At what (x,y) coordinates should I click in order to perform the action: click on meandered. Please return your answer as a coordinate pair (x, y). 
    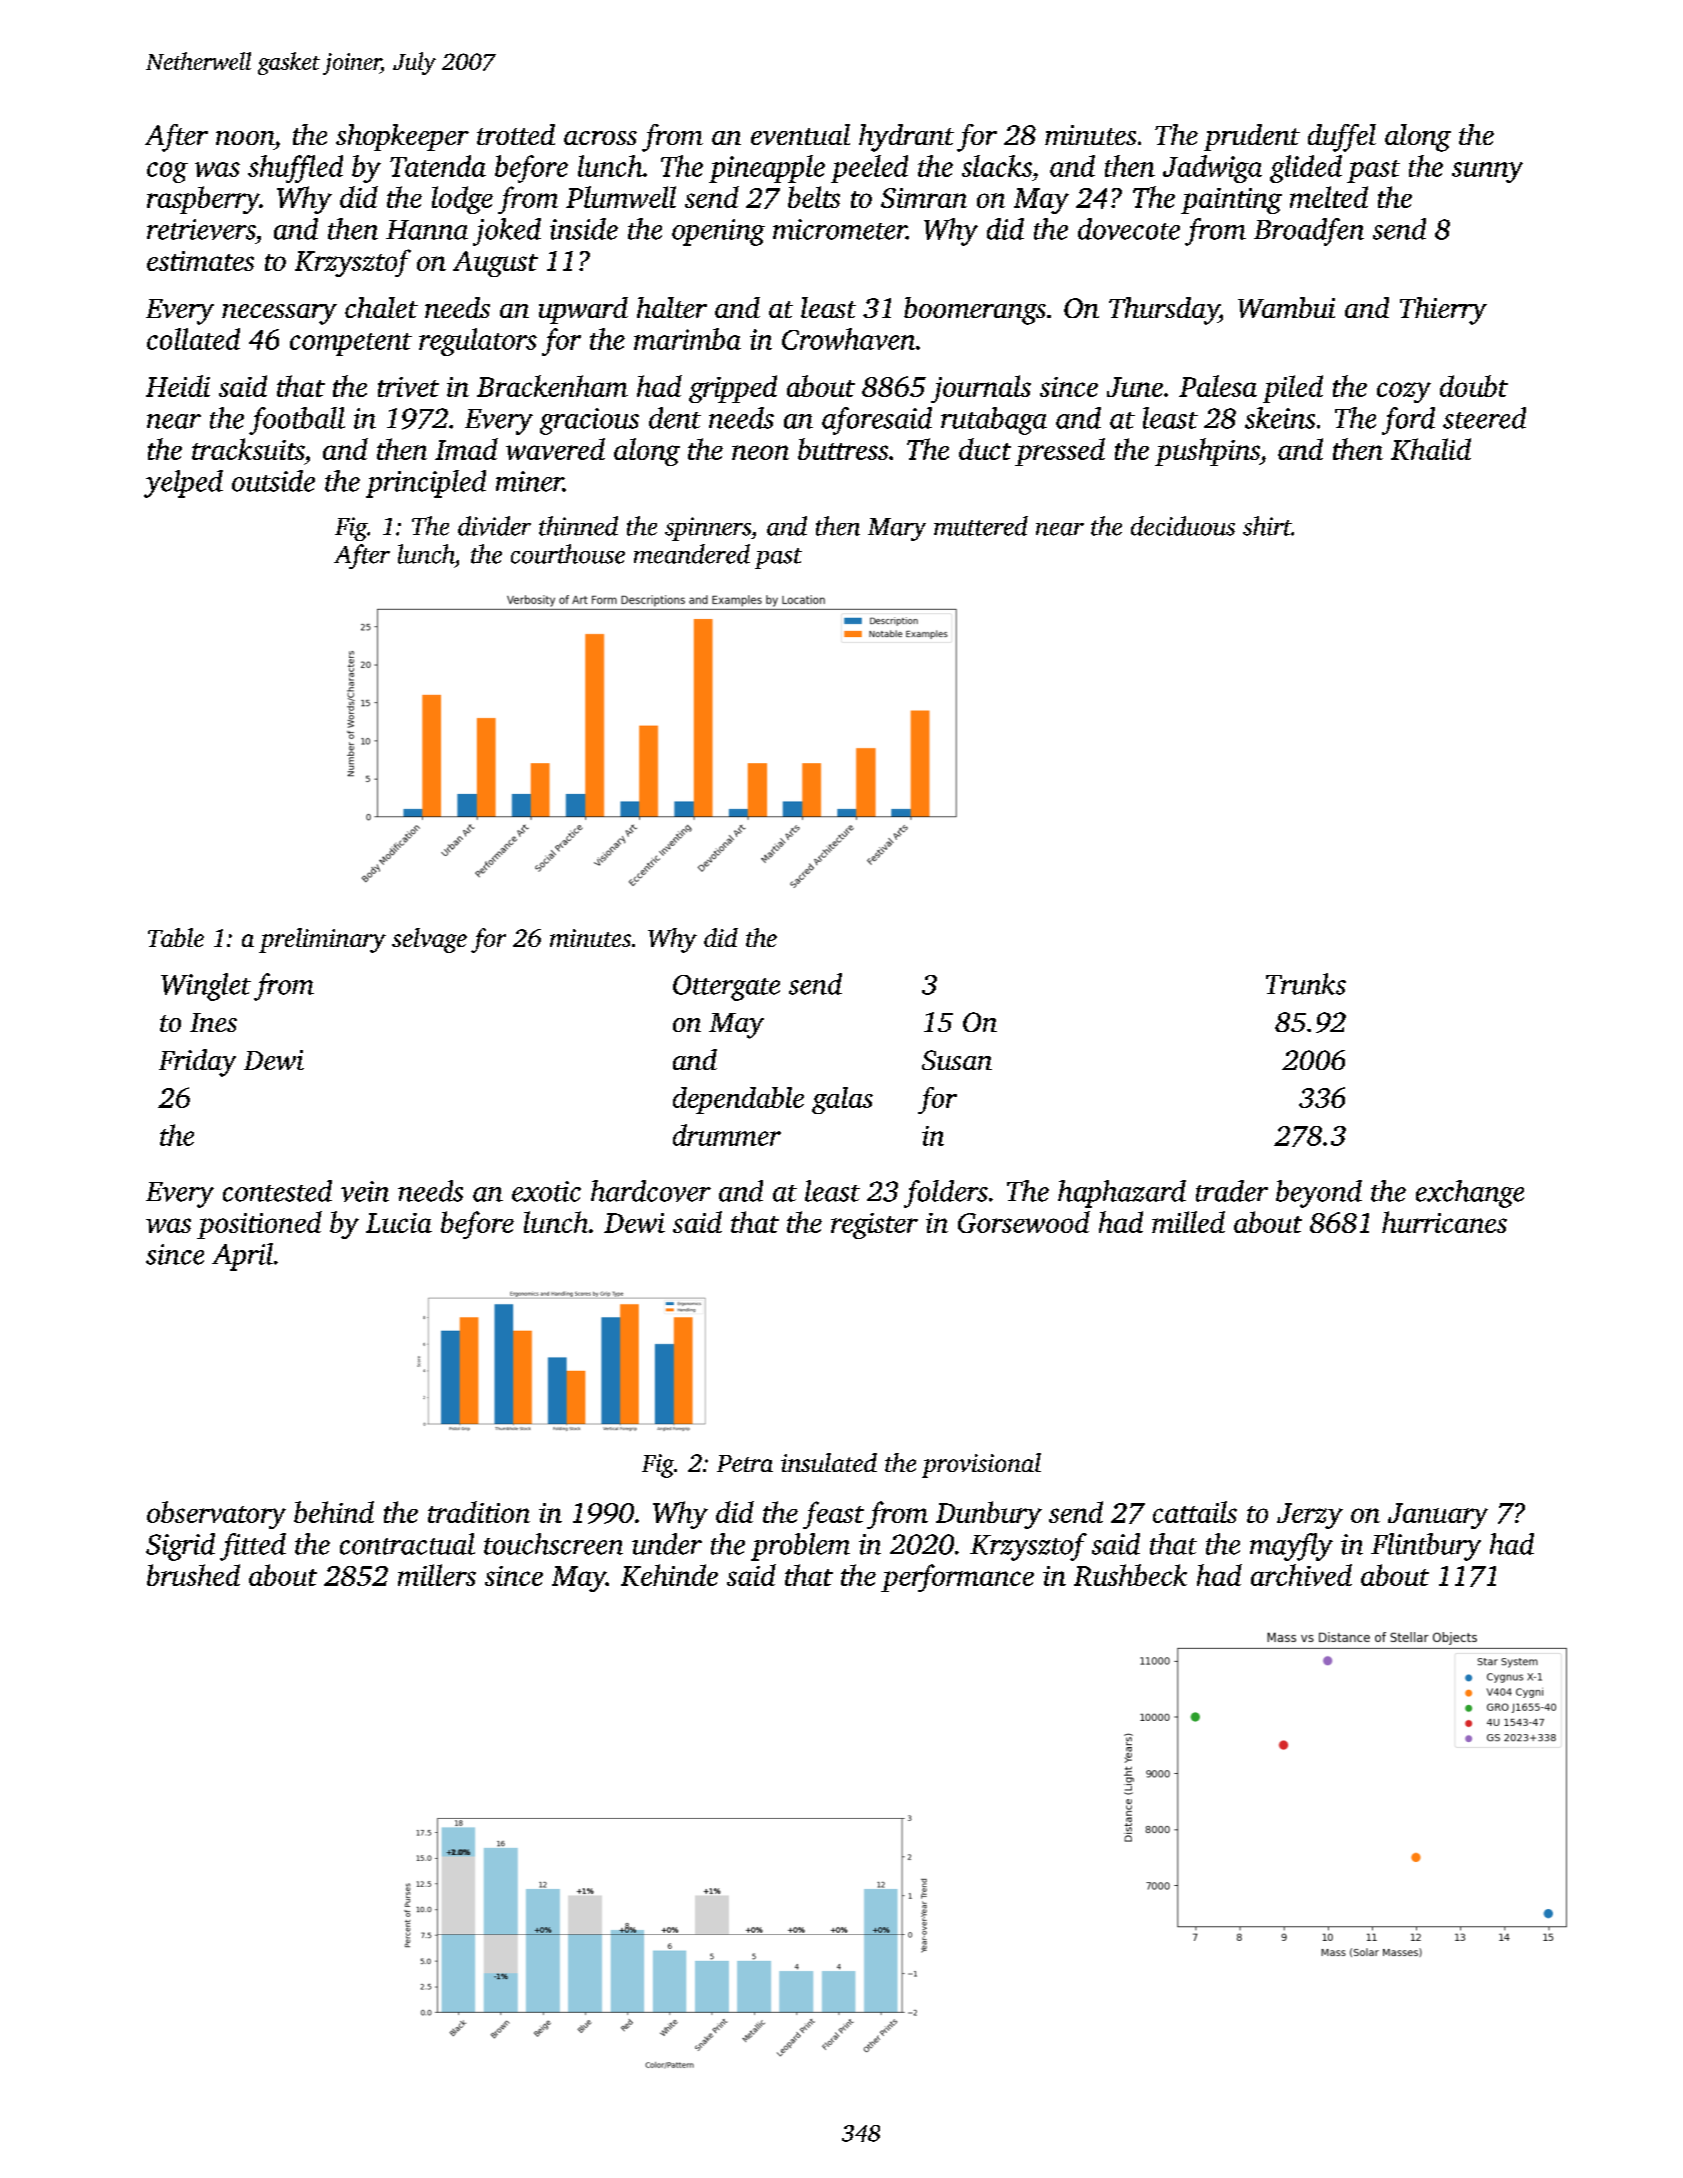
    Looking at the image, I should click on (692, 554).
